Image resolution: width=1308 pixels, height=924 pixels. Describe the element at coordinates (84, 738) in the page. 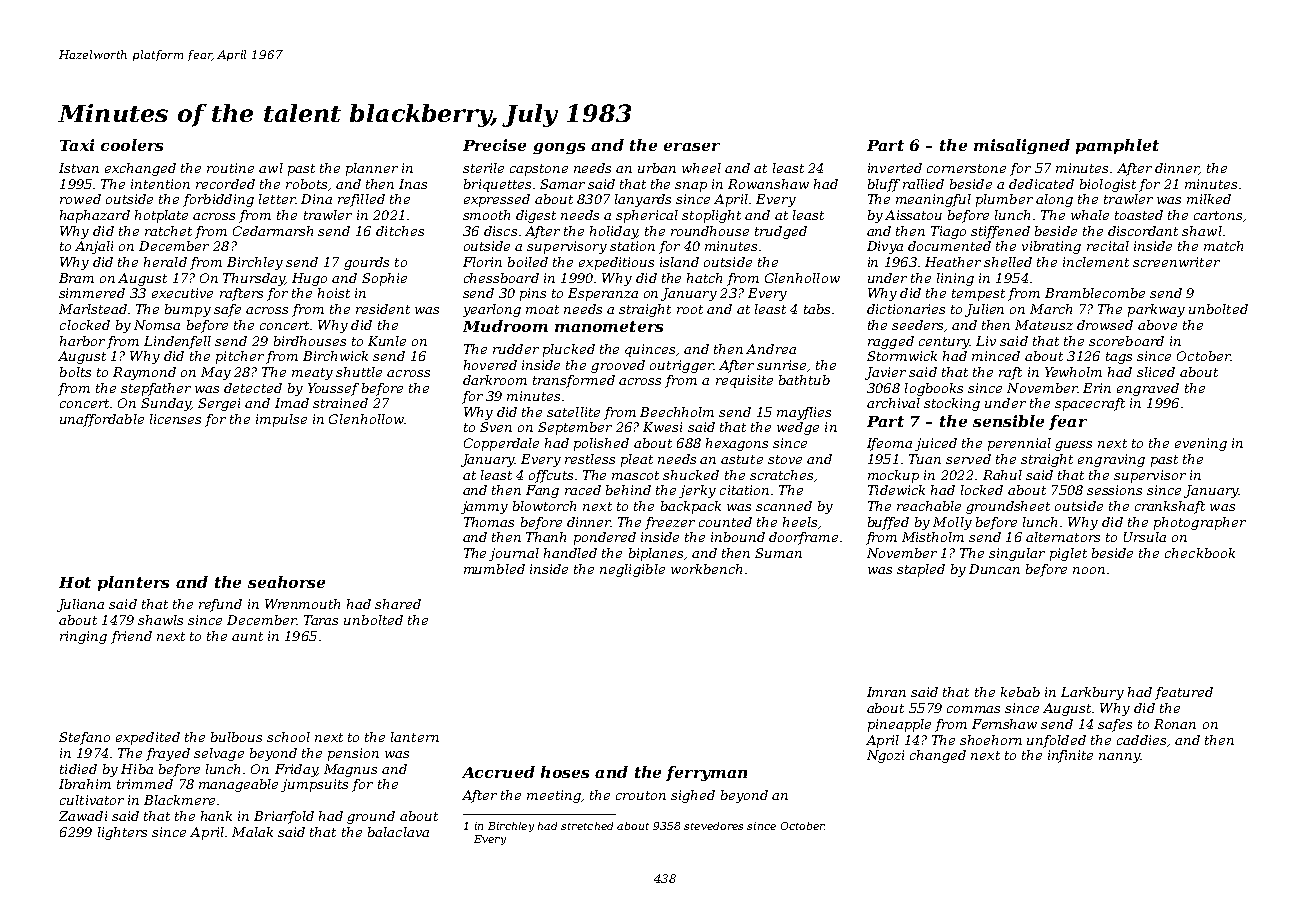

I see `Stefano` at that location.
